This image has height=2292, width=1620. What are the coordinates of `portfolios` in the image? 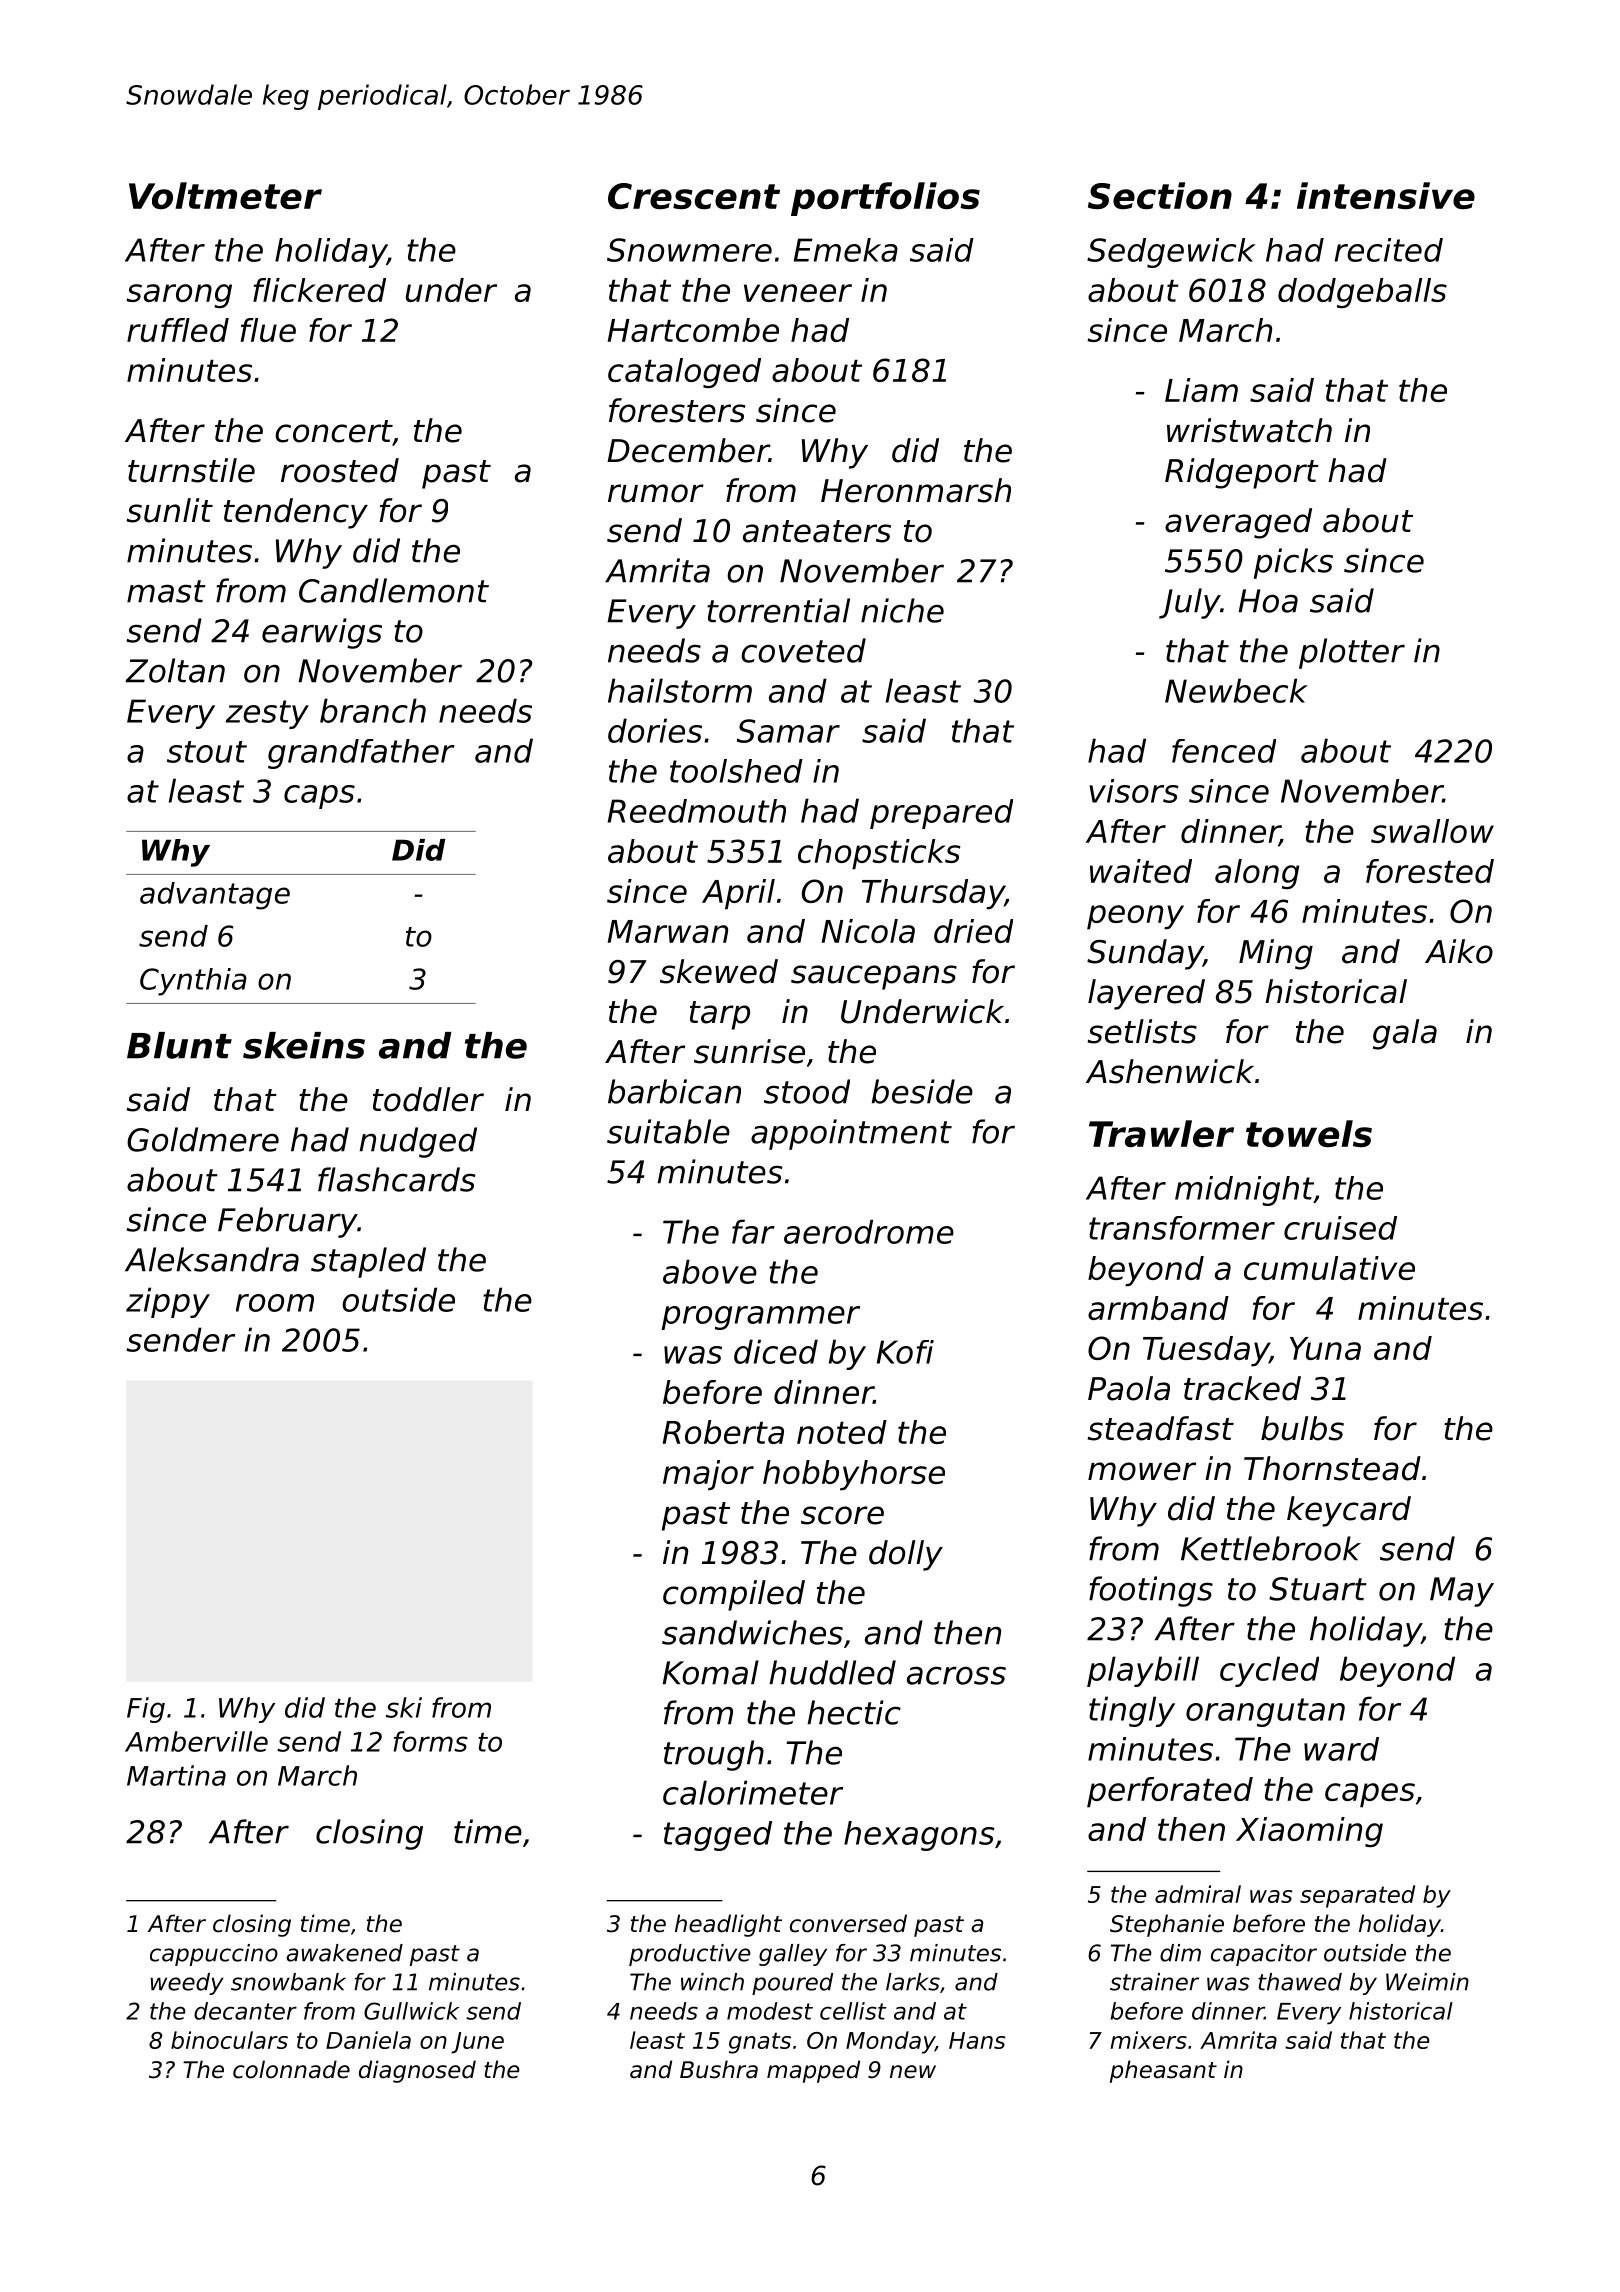 It's located at (885, 199).
